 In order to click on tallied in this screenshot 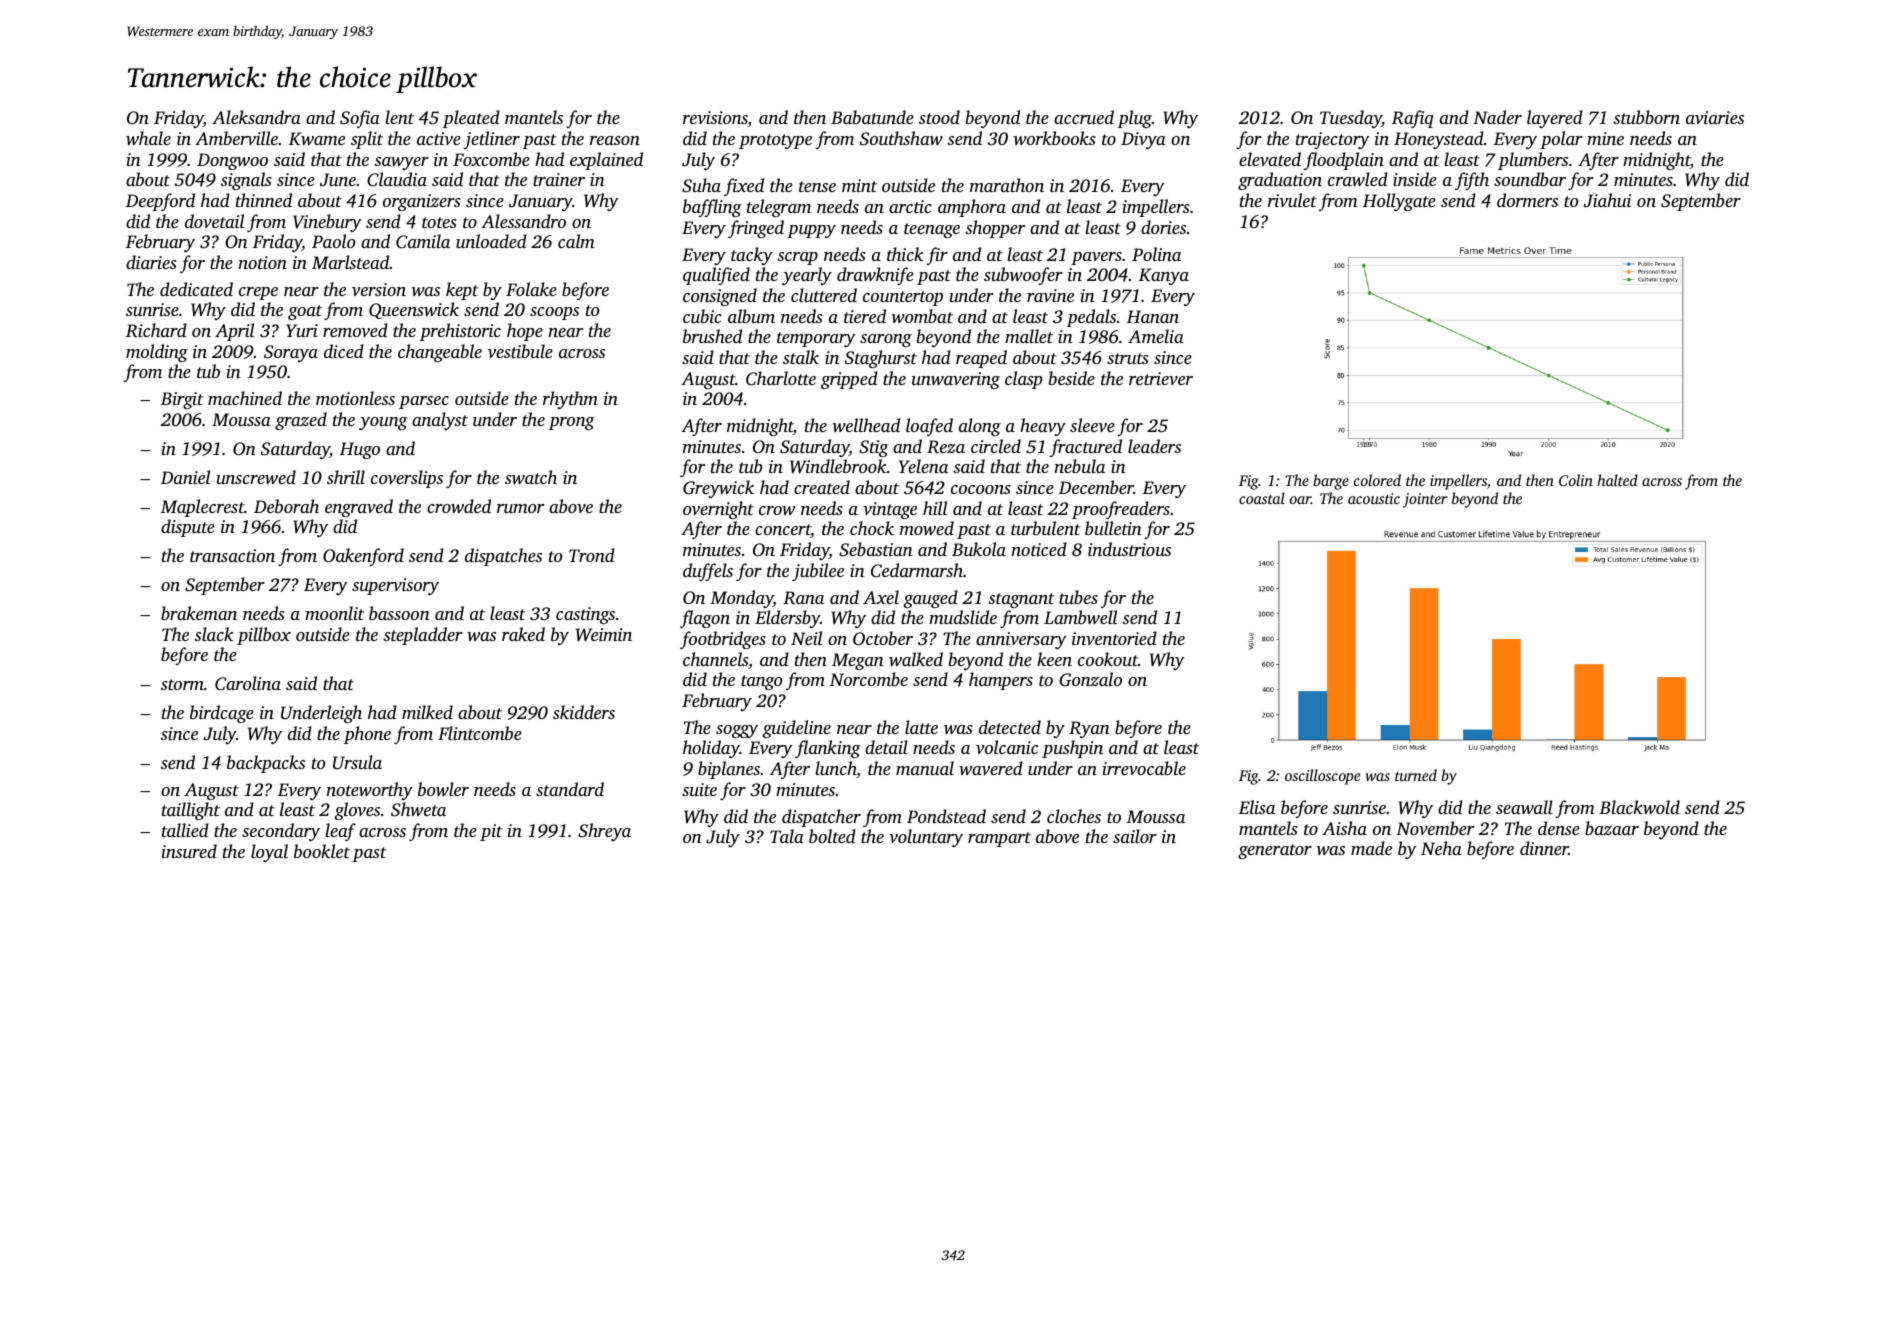, I will do `click(185, 830)`.
